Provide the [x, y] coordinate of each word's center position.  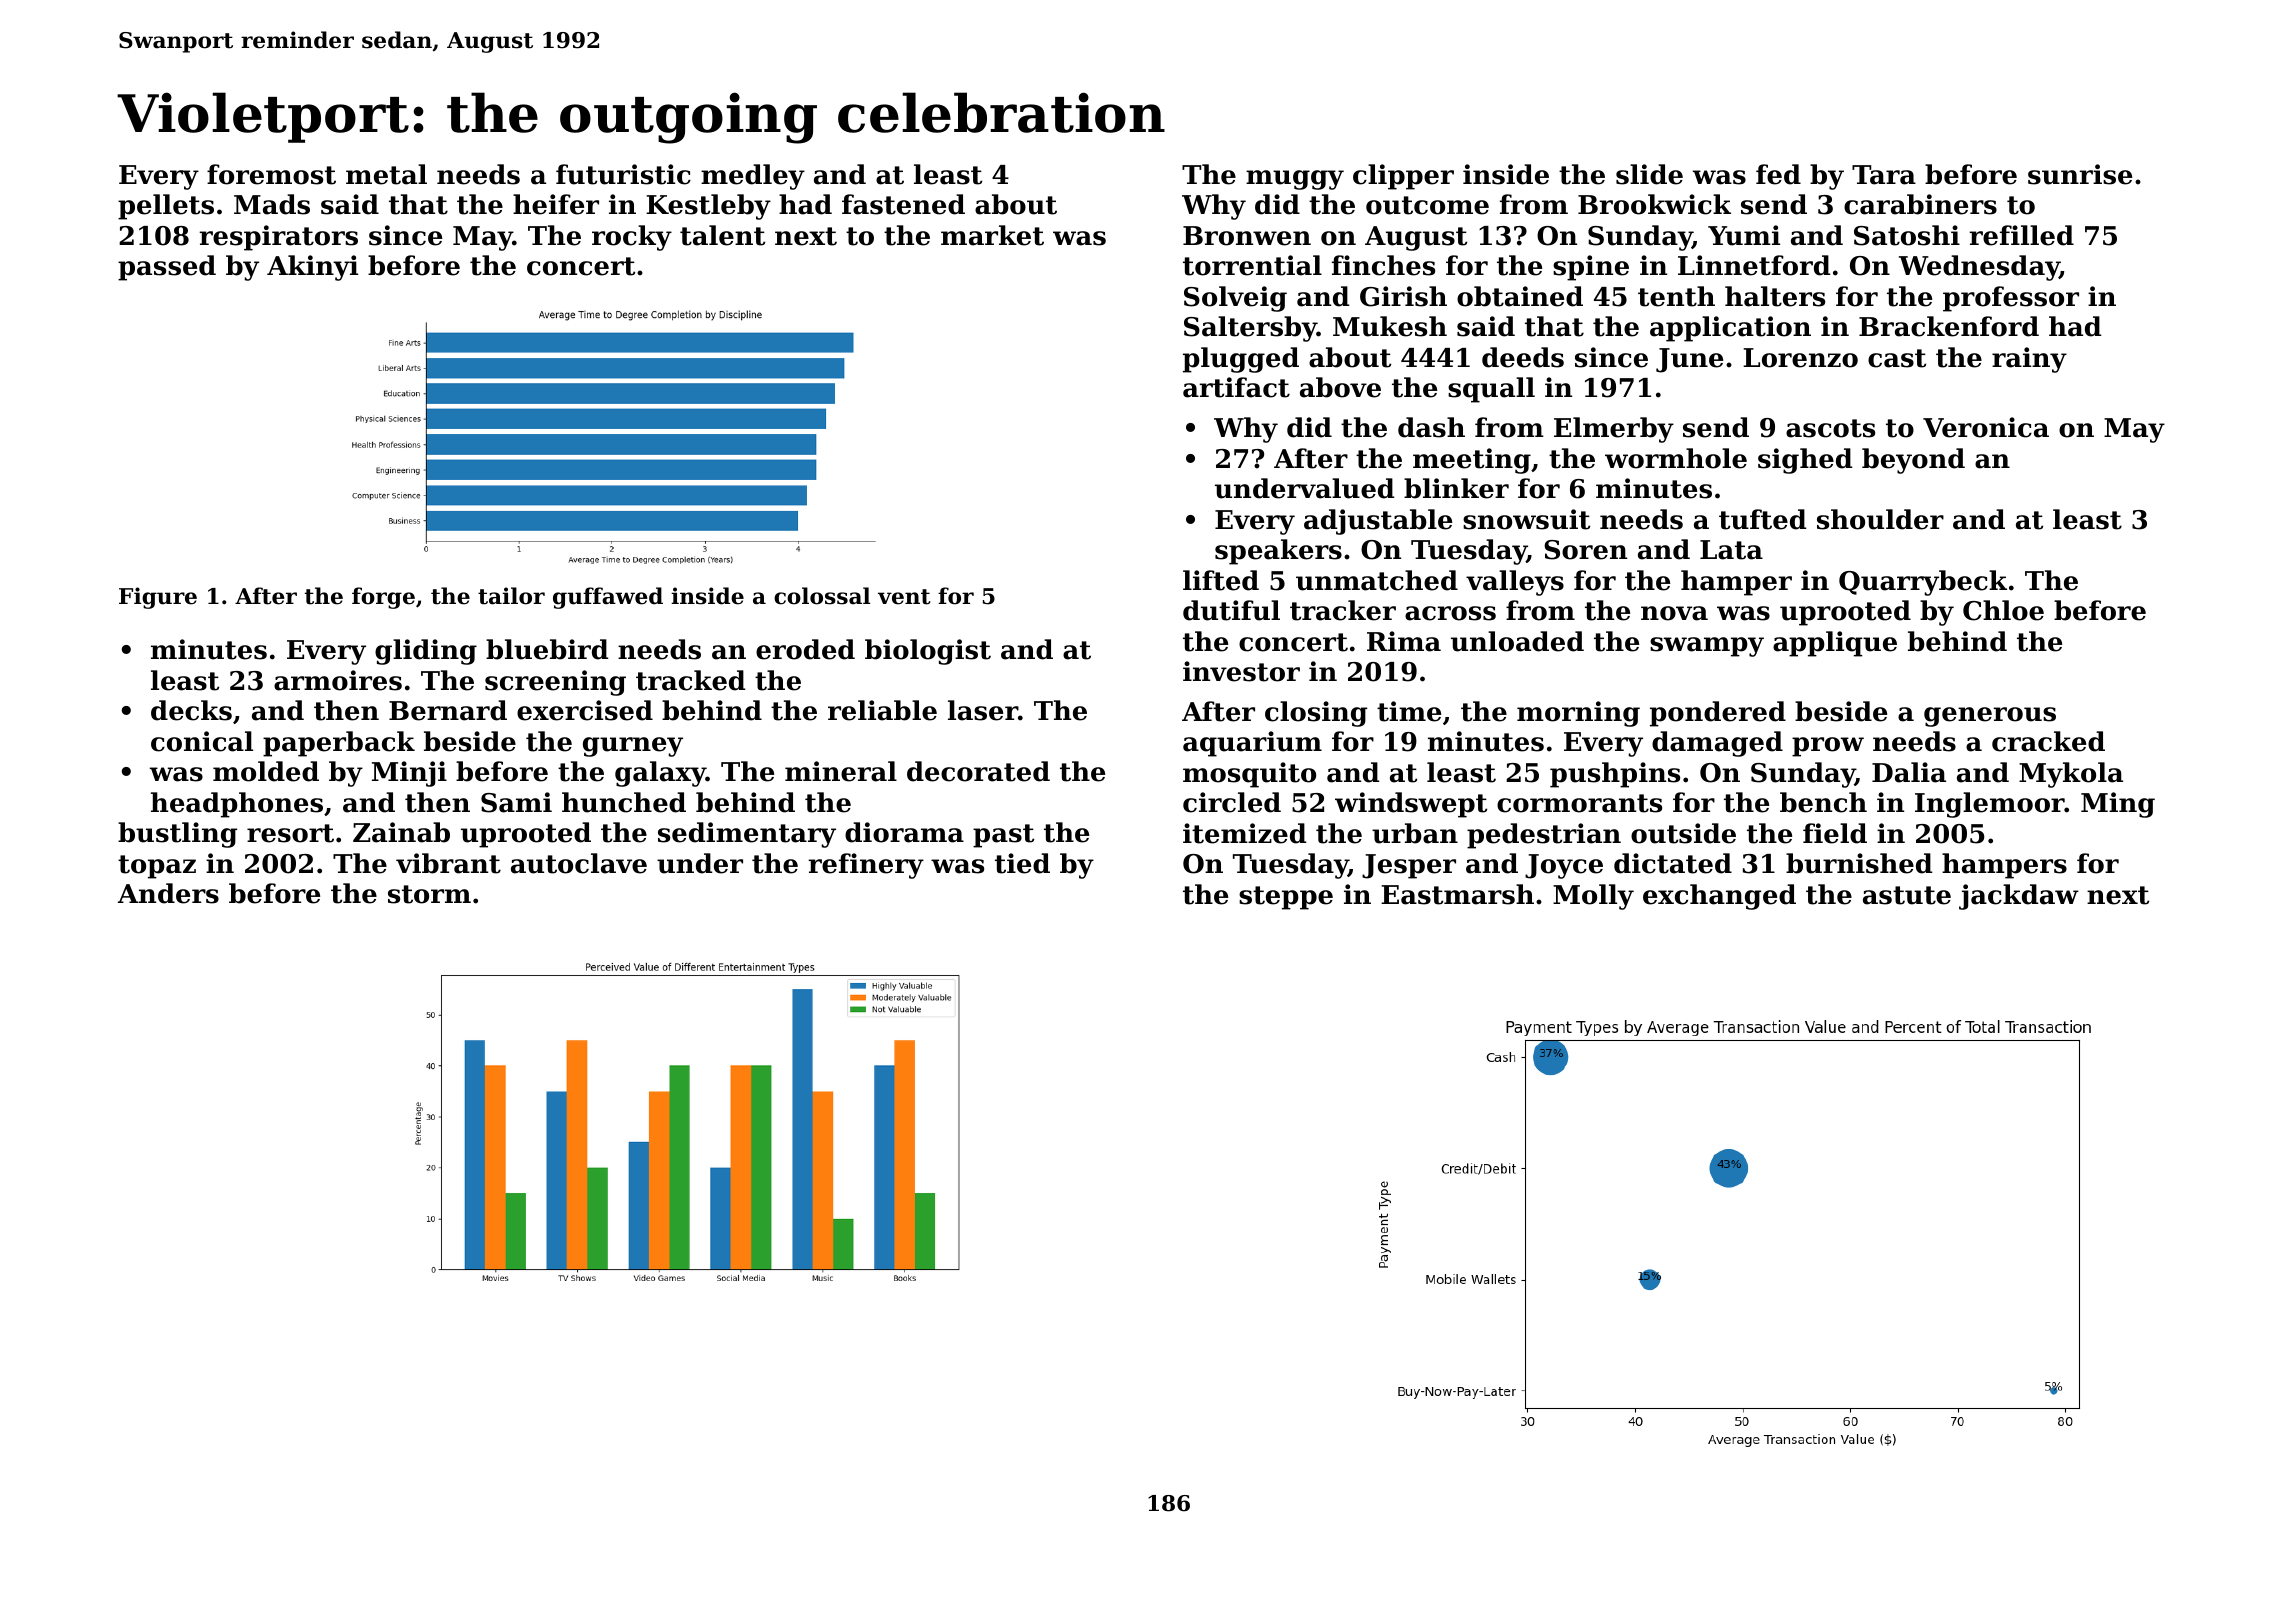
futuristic [623, 174]
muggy [1295, 180]
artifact [1236, 387]
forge [383, 598]
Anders [168, 893]
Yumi [1744, 235]
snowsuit [1526, 519]
